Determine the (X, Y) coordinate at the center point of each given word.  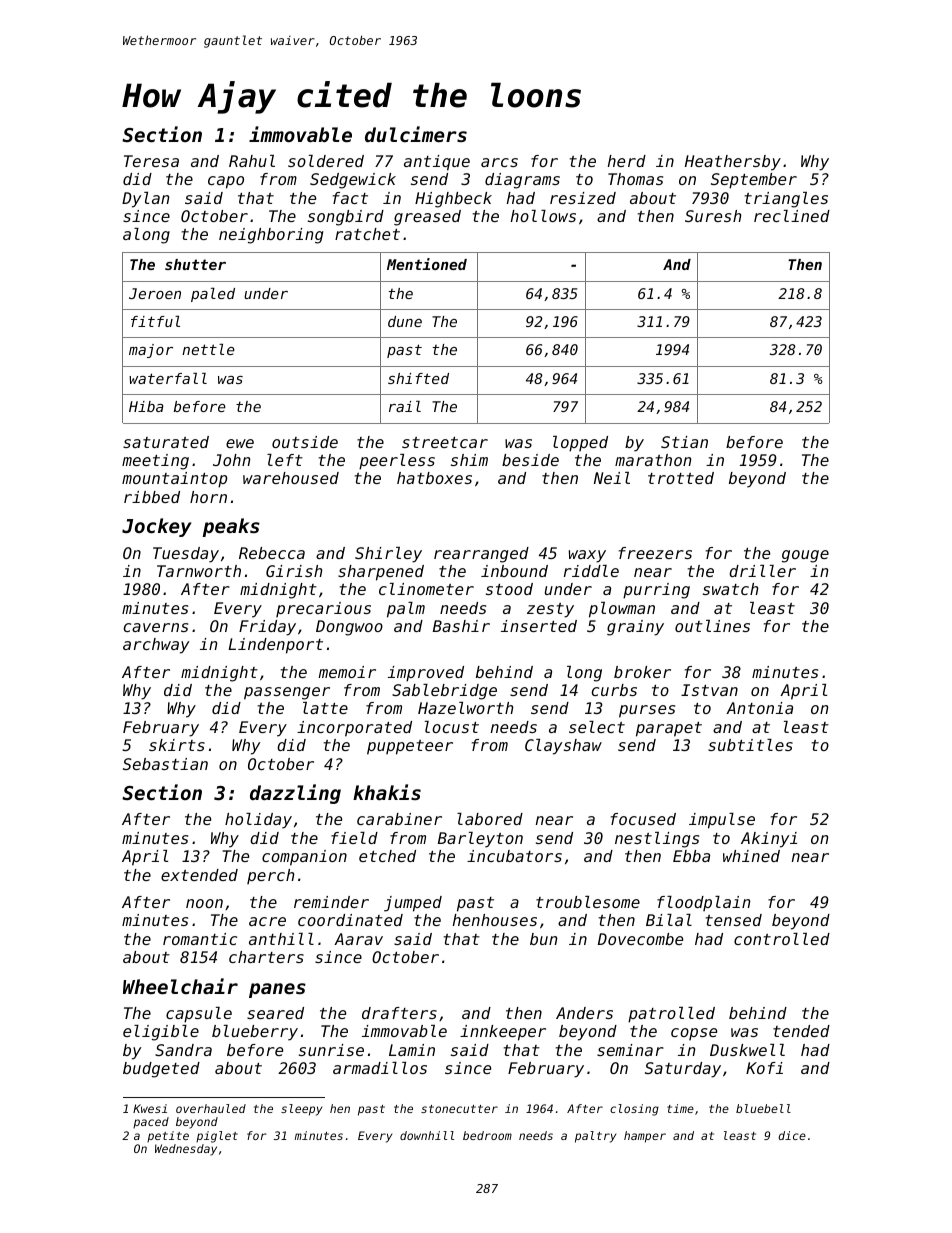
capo (226, 182)
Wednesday (186, 1150)
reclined (792, 216)
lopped (580, 444)
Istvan (709, 690)
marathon (653, 460)
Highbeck (453, 200)
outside (305, 442)
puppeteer (410, 747)
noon (204, 903)
